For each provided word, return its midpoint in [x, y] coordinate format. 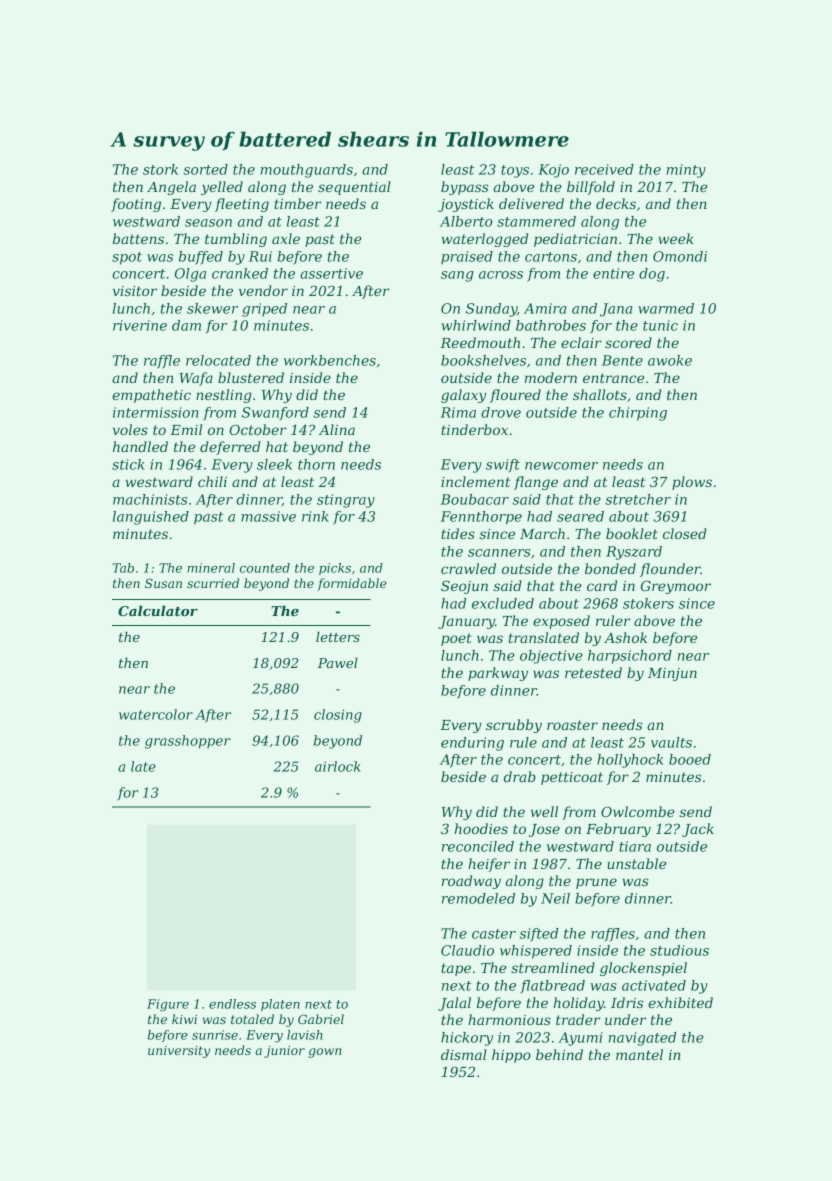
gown [324, 1053]
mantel [639, 1054]
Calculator [158, 611]
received [604, 169]
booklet [632, 533]
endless [232, 1004]
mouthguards [307, 171]
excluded [503, 603]
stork [160, 169]
